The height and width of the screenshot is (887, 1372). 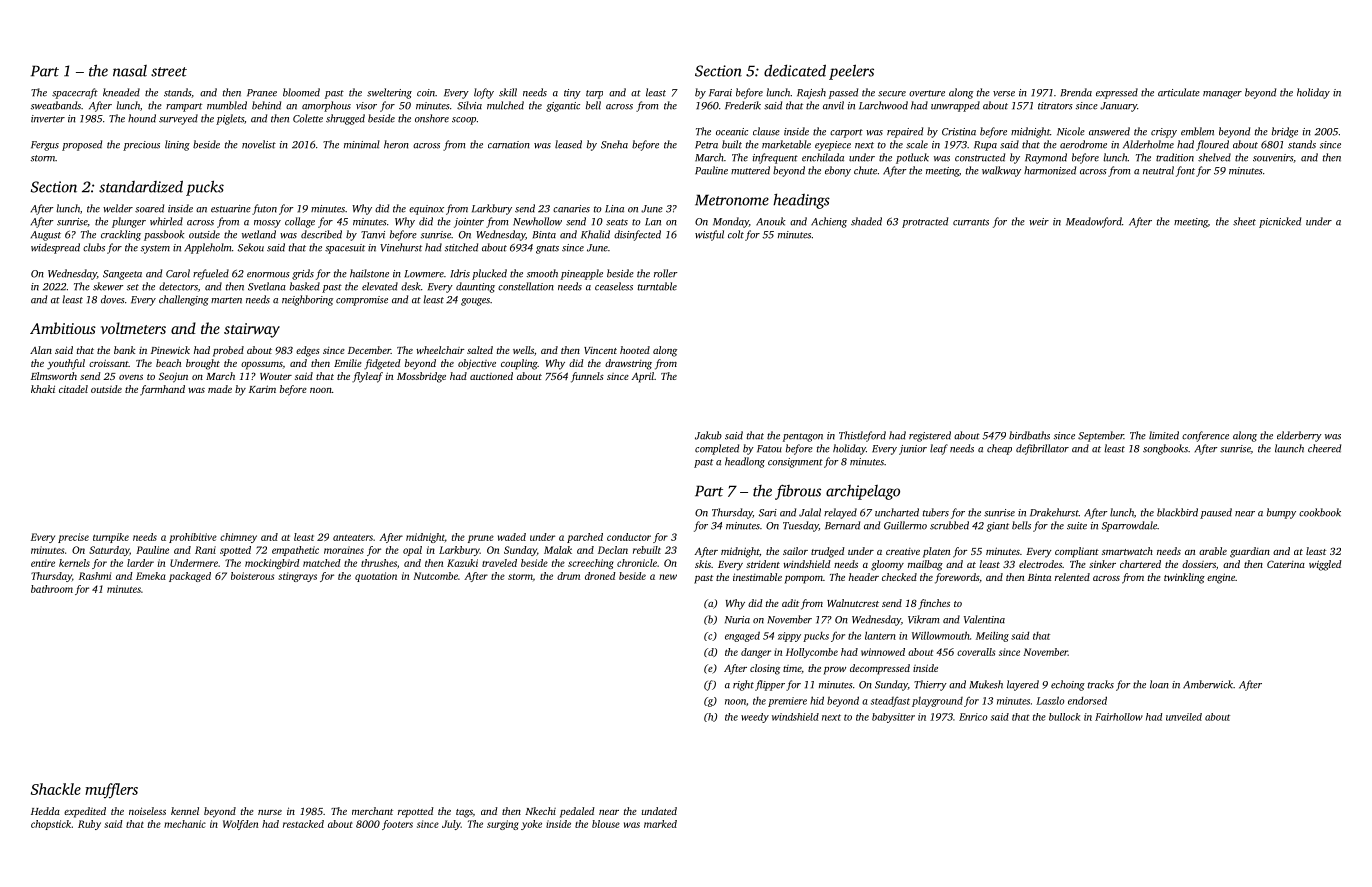 What do you see at coordinates (1076, 92) in the screenshot?
I see `Brenda` at bounding box center [1076, 92].
